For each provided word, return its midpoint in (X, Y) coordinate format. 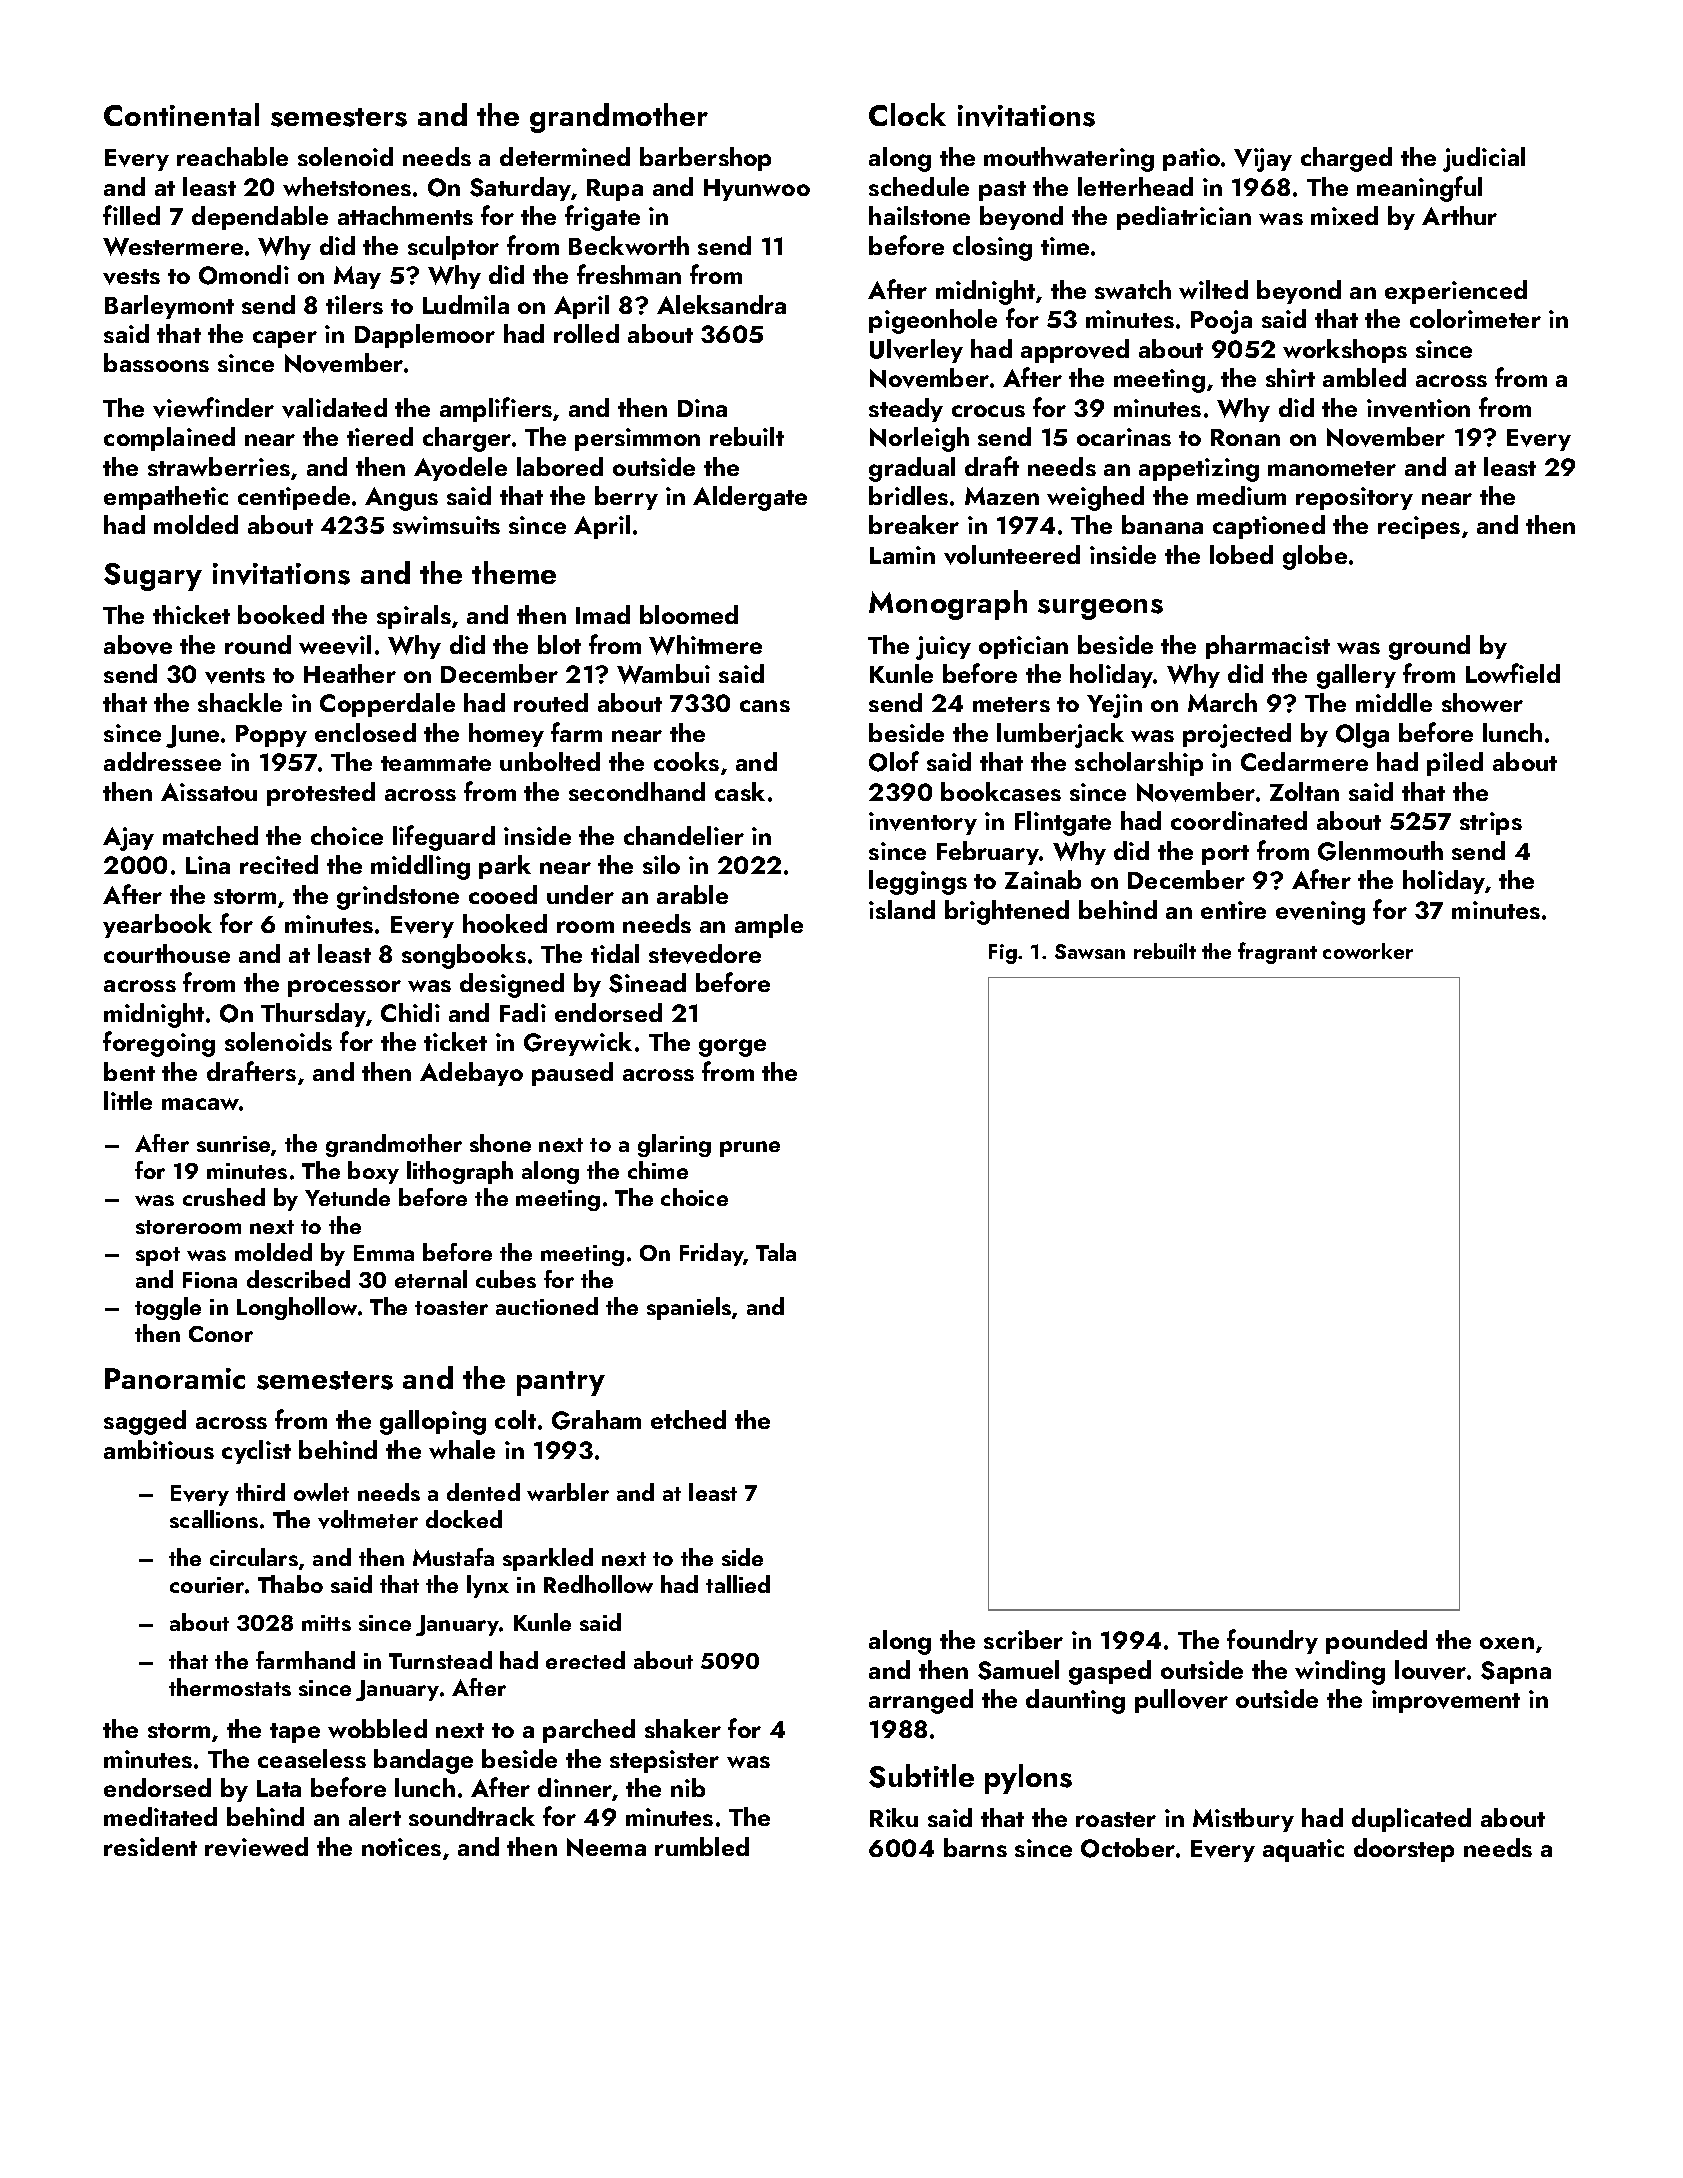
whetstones (347, 186)
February (988, 853)
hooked (505, 923)
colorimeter (1475, 318)
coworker (1368, 951)
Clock (907, 114)
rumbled (702, 1846)
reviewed (256, 1847)
